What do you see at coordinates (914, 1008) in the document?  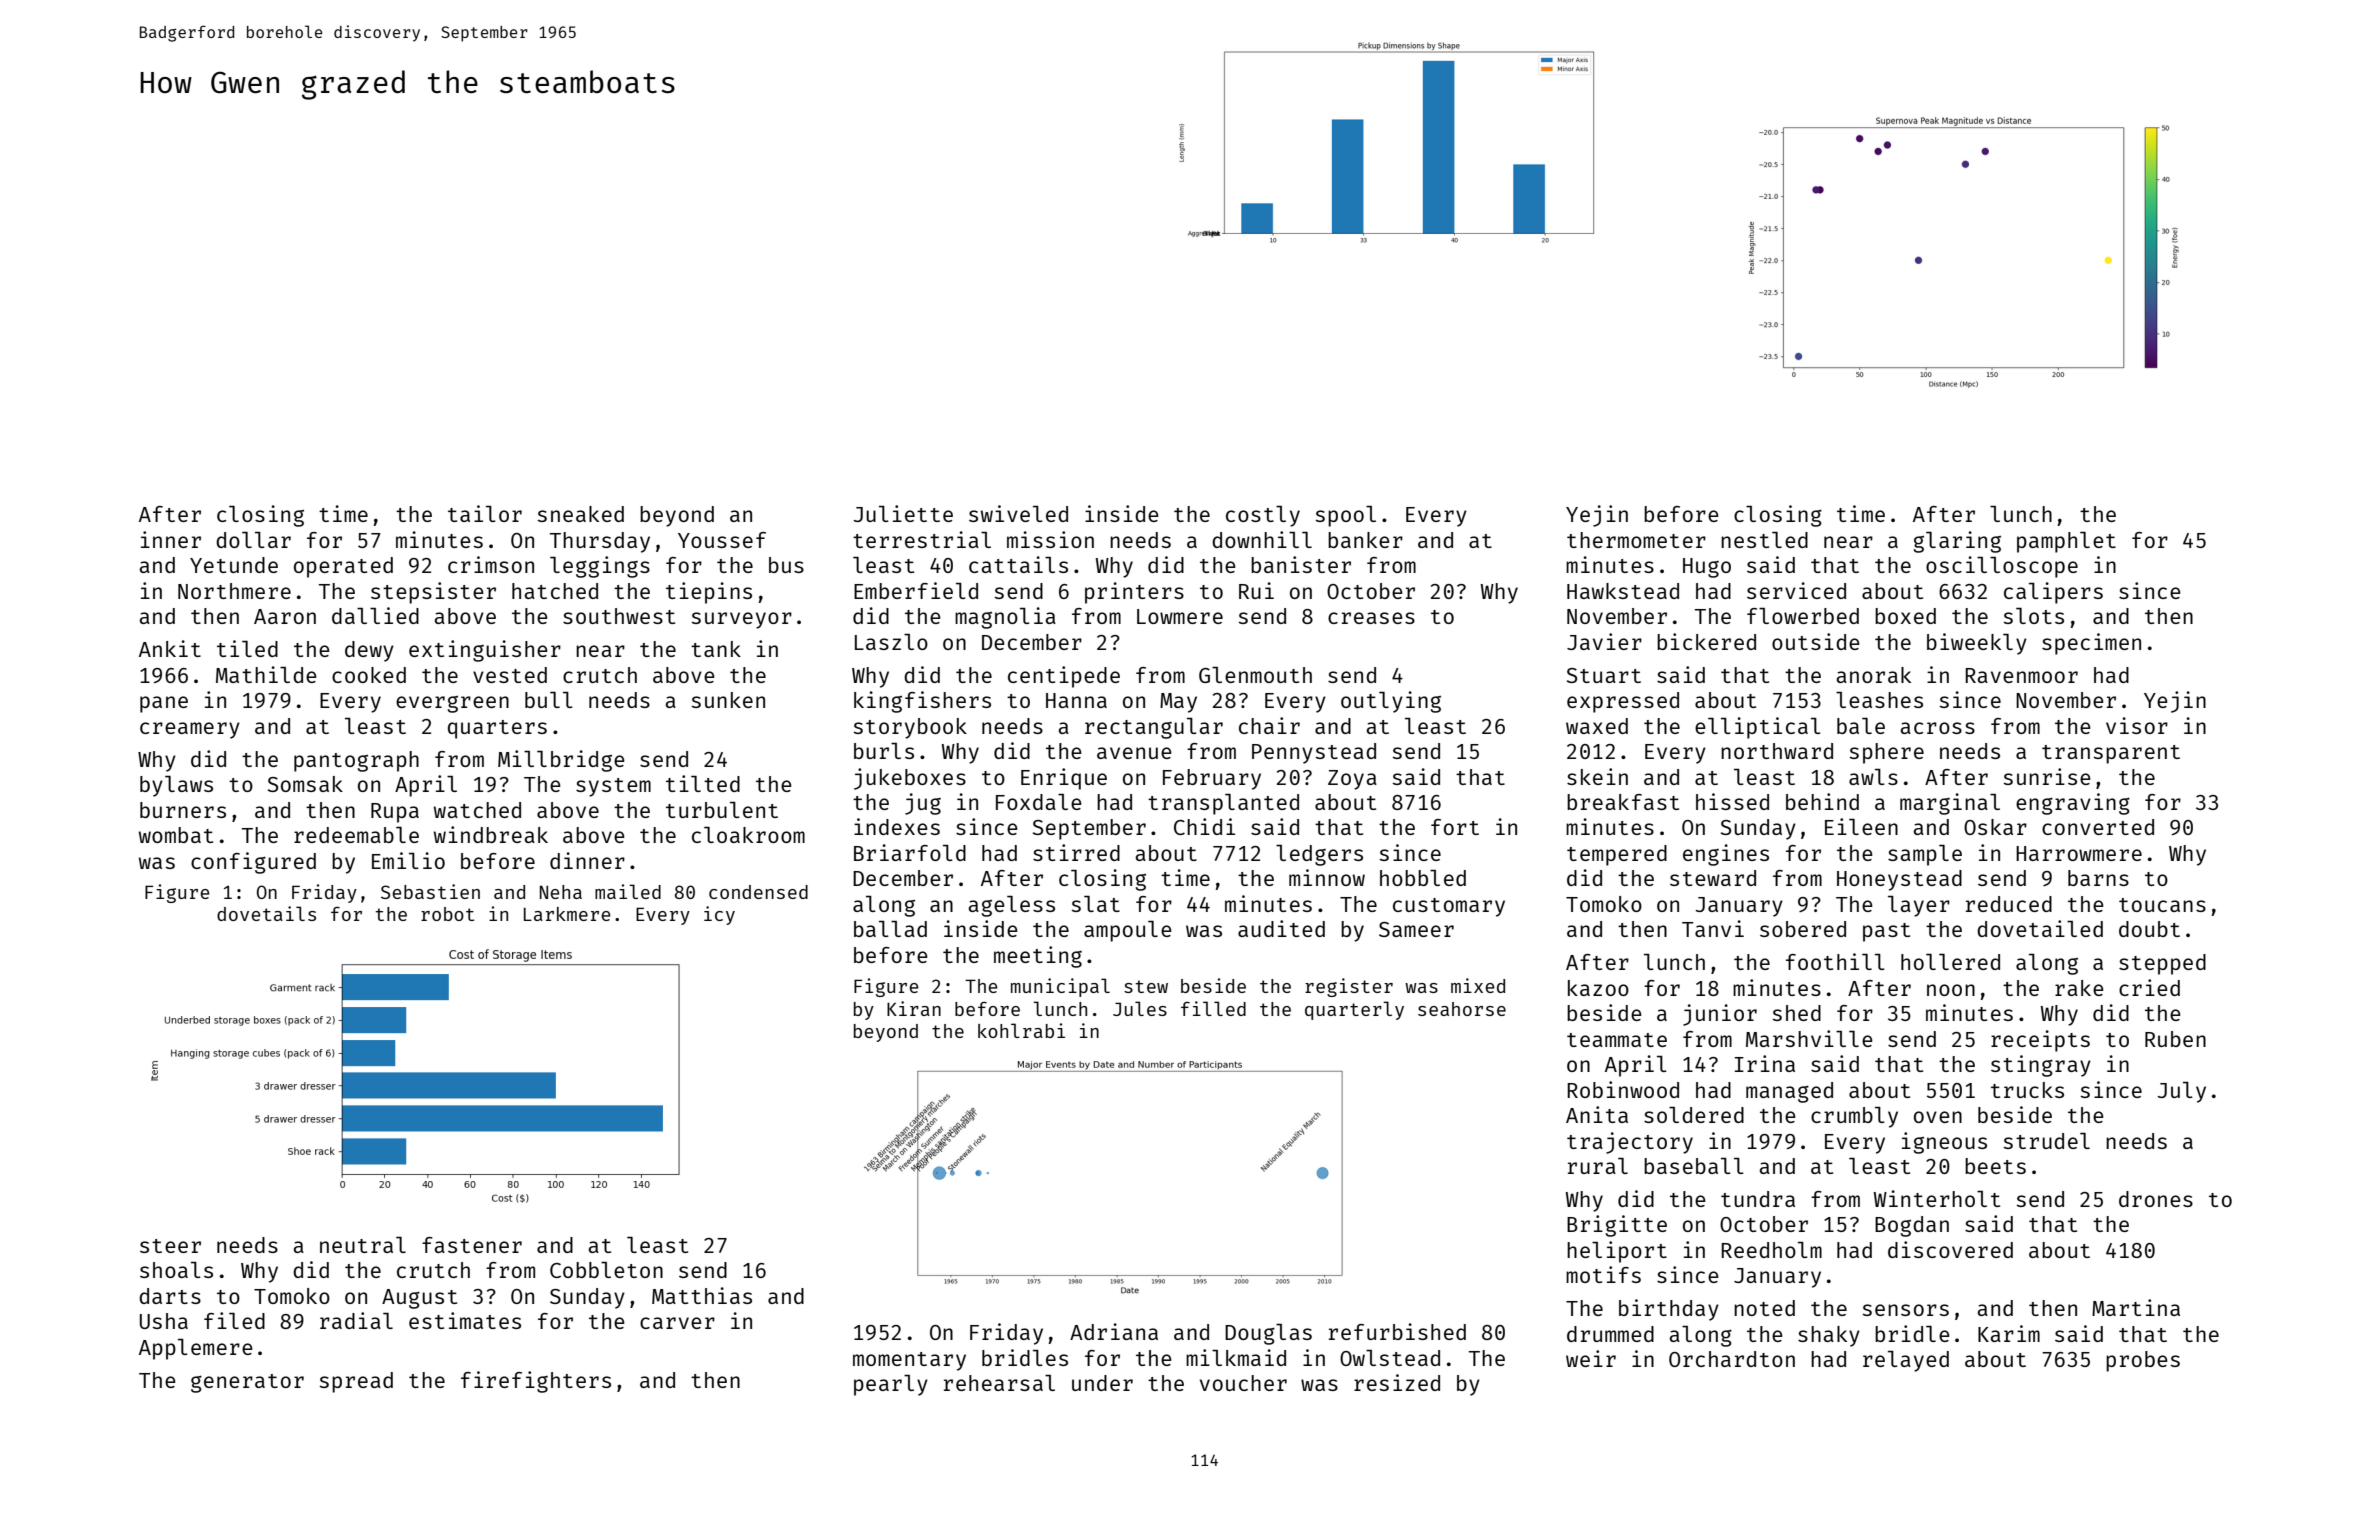 I see `Kiran` at bounding box center [914, 1008].
